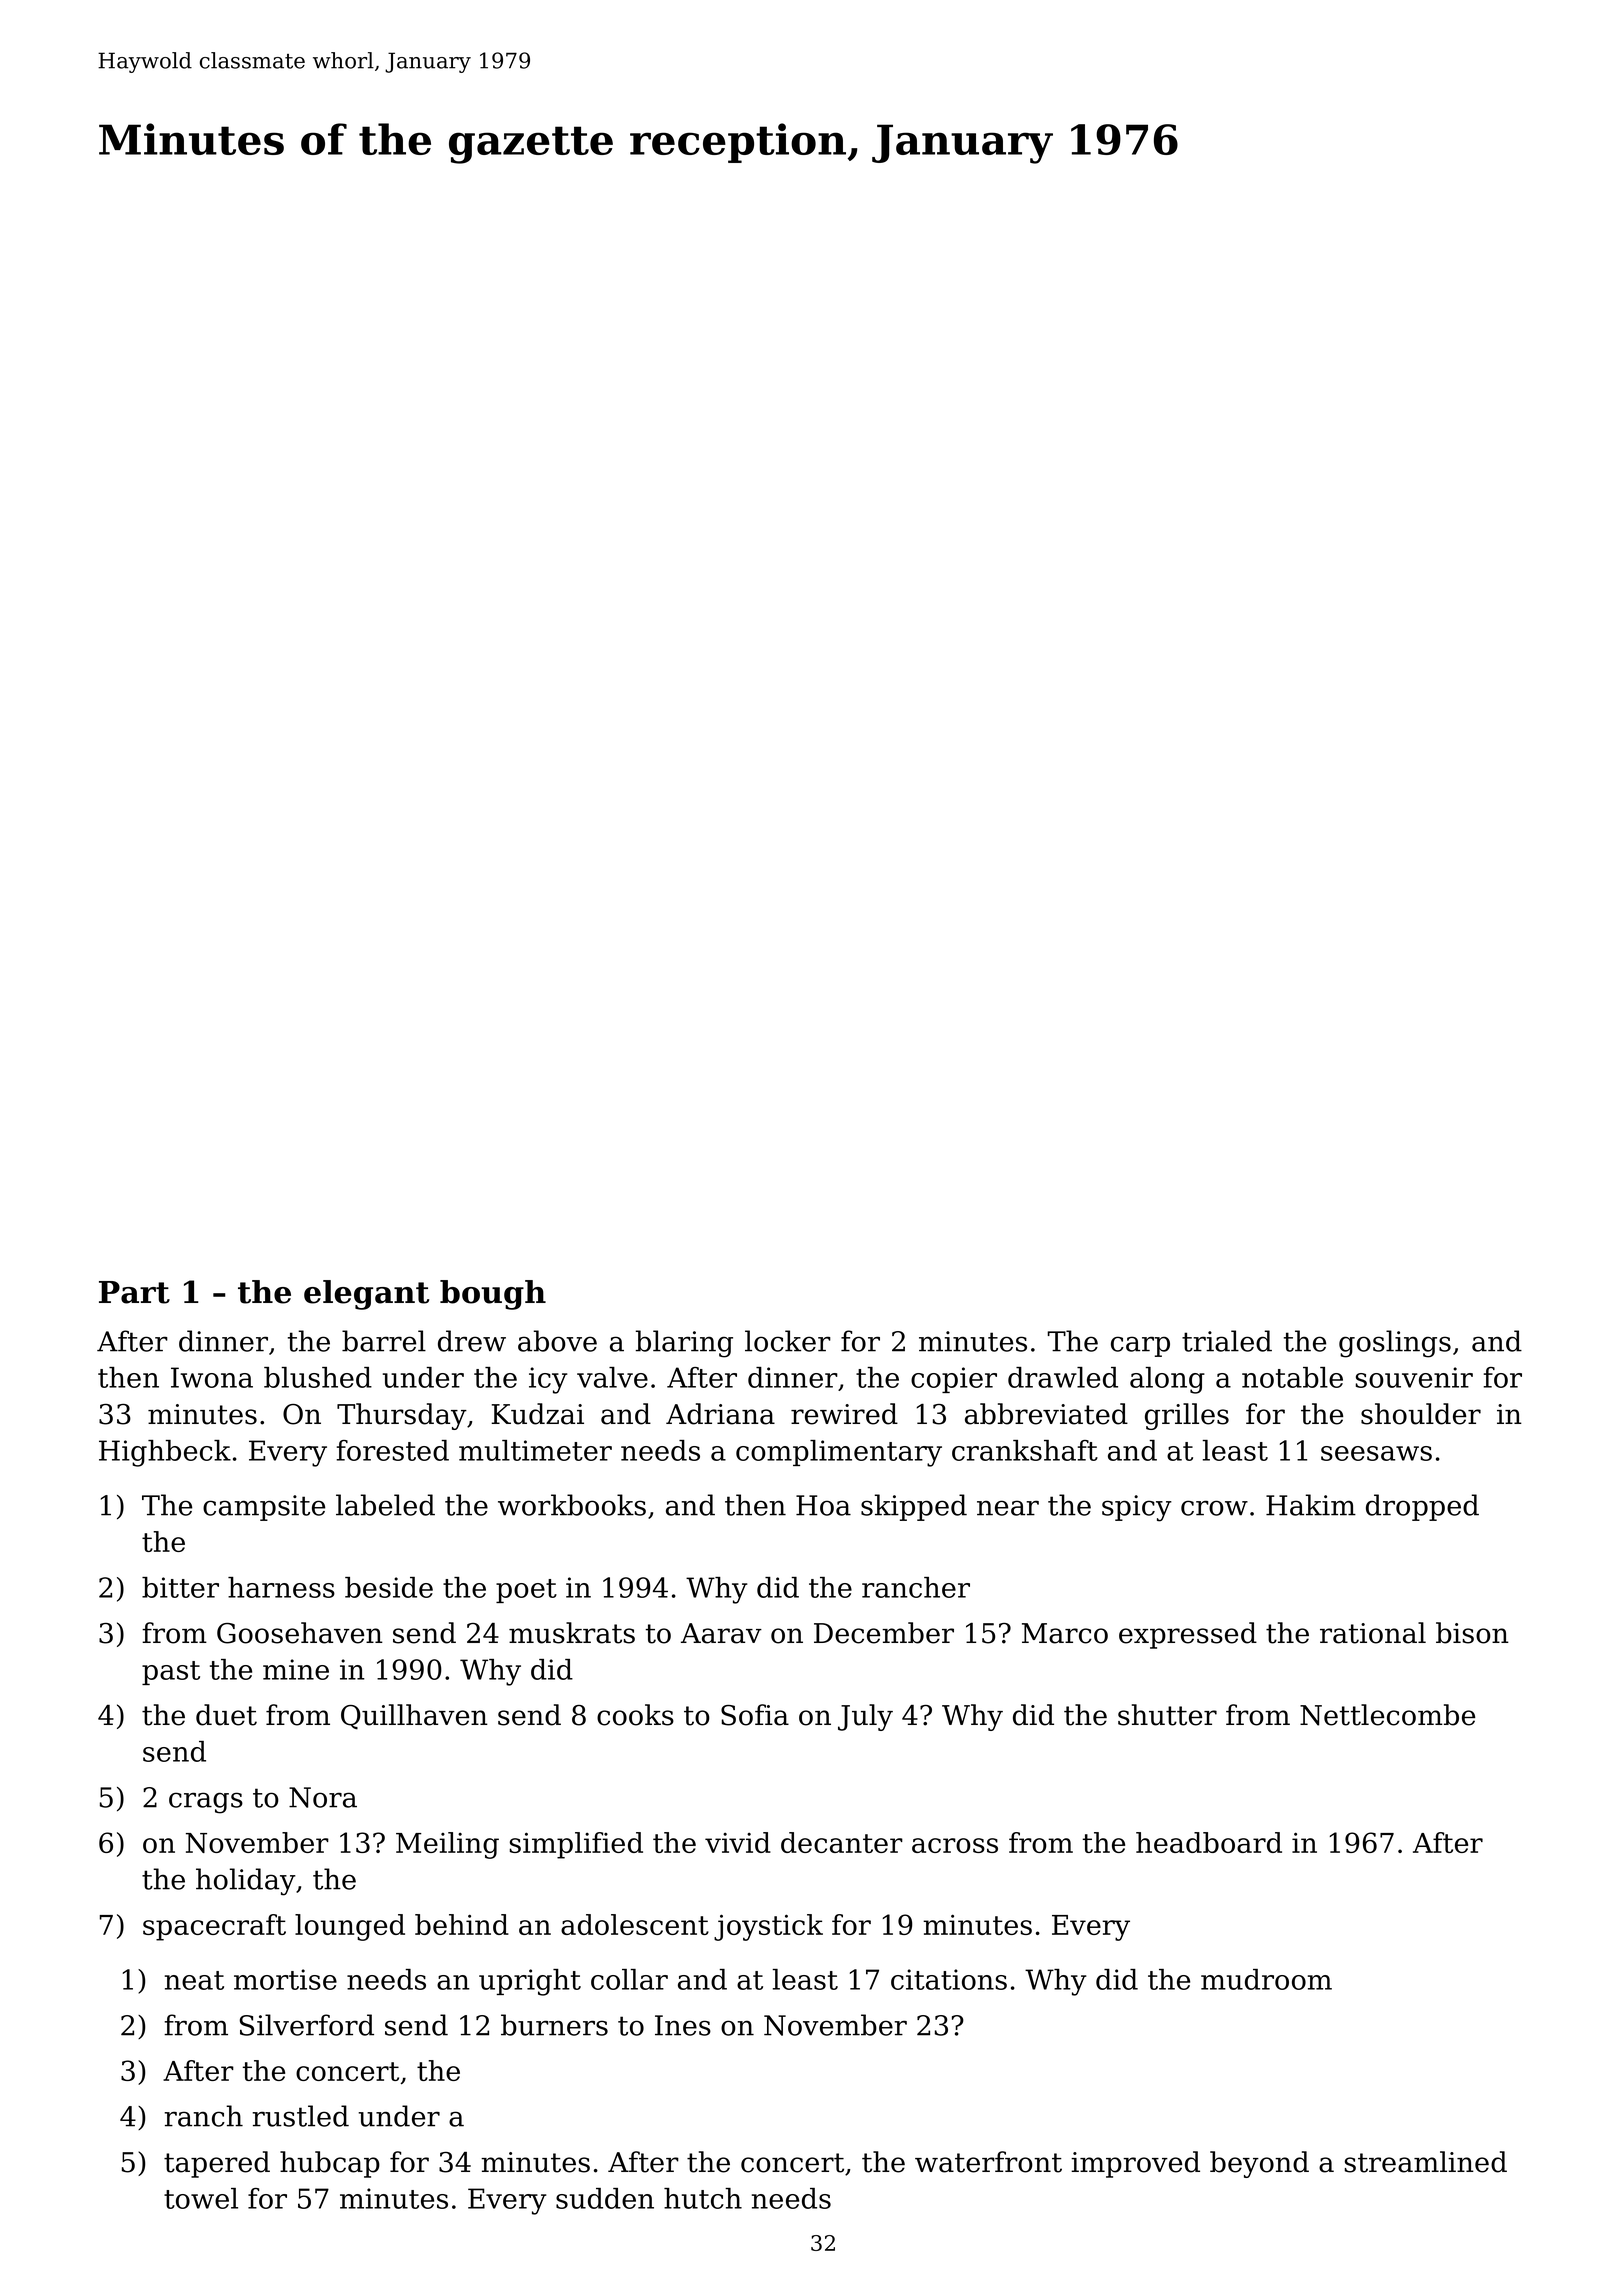 This screenshot has width=1620, height=2292. Describe the element at coordinates (535, 1450) in the screenshot. I see `multimeter` at that location.
